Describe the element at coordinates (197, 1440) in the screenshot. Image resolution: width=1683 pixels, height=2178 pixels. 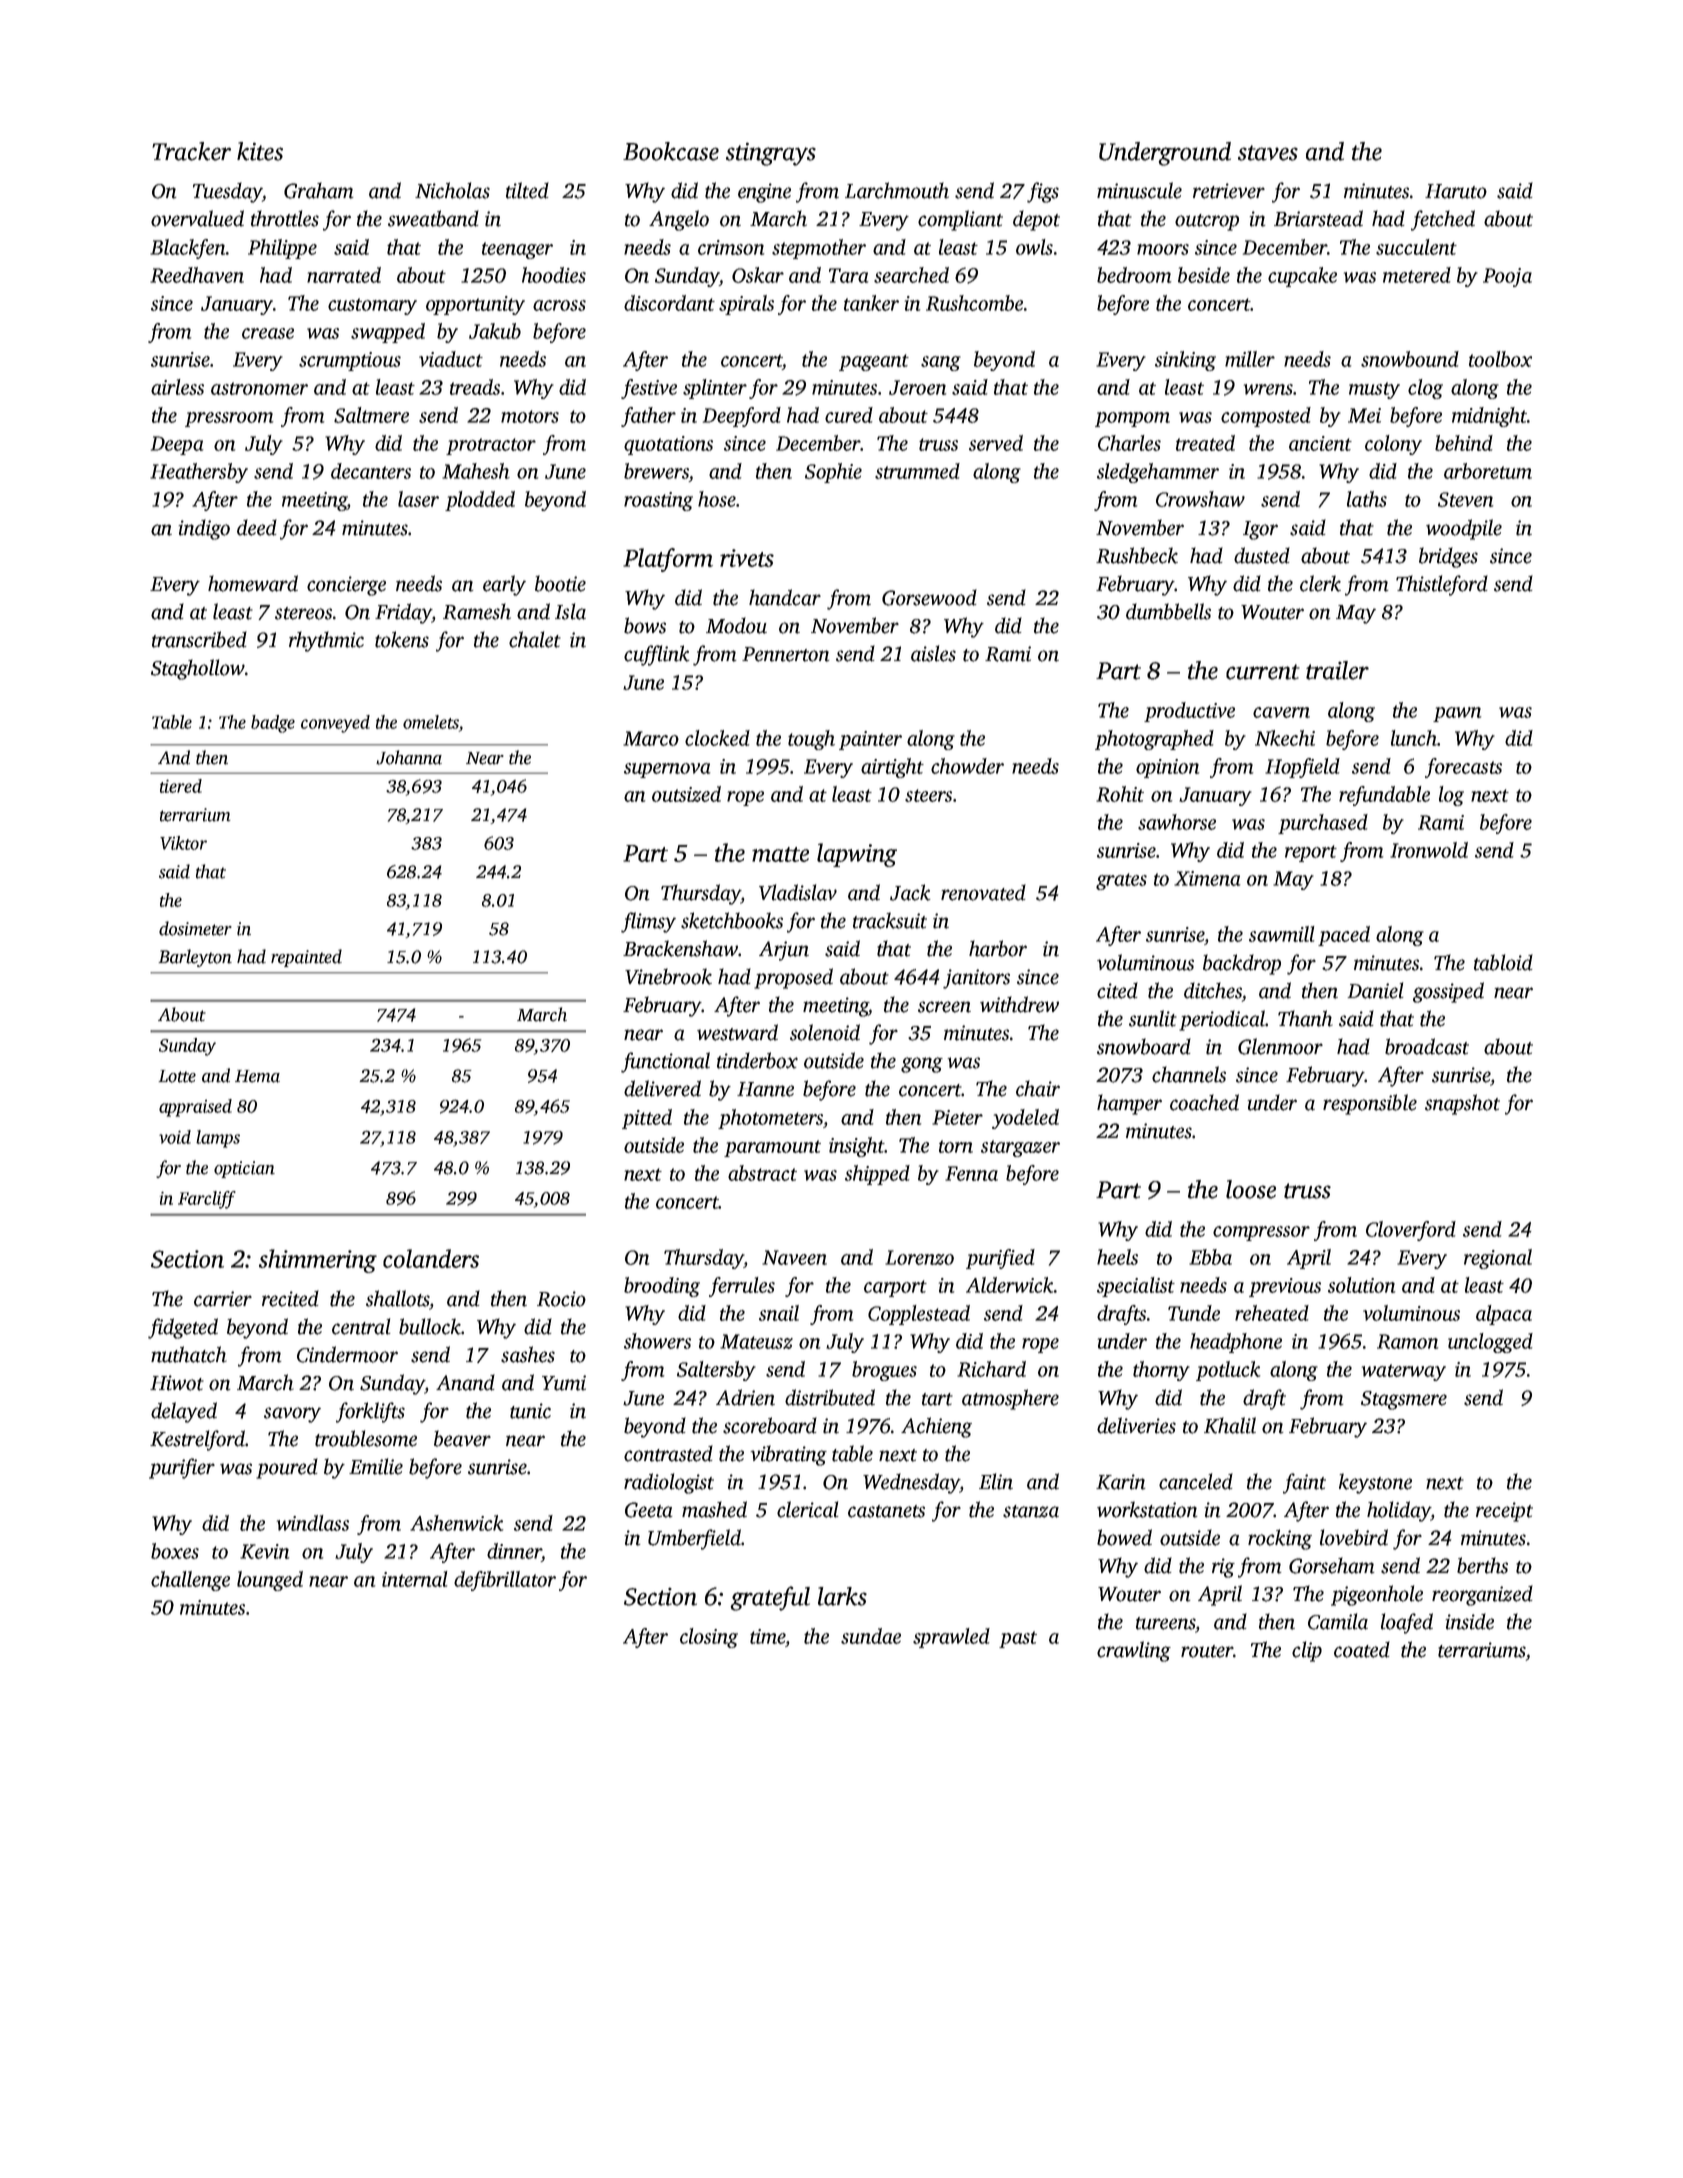
I see `Kestrelford` at that location.
